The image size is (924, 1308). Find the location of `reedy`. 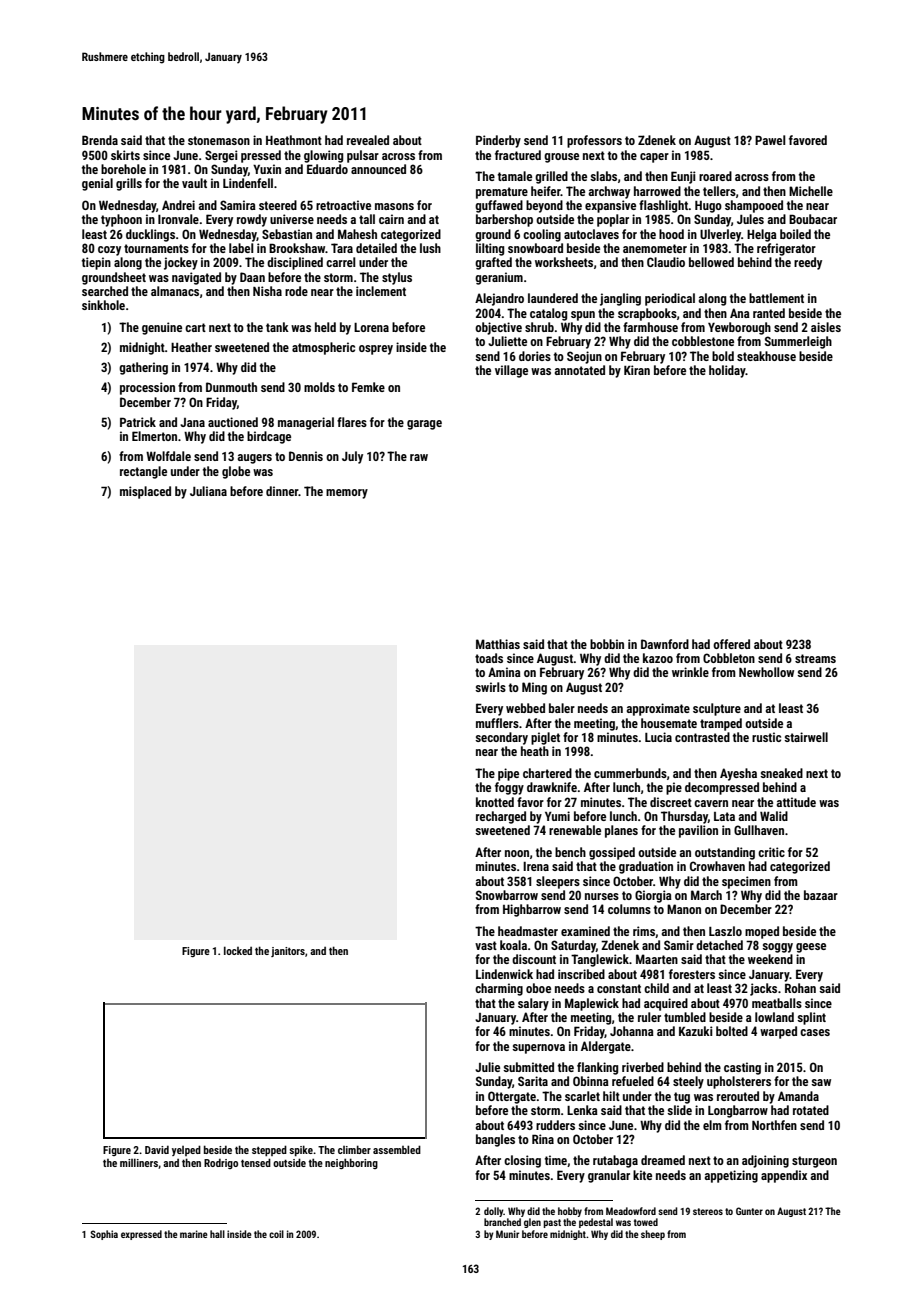

reedy is located at coordinates (808, 263).
